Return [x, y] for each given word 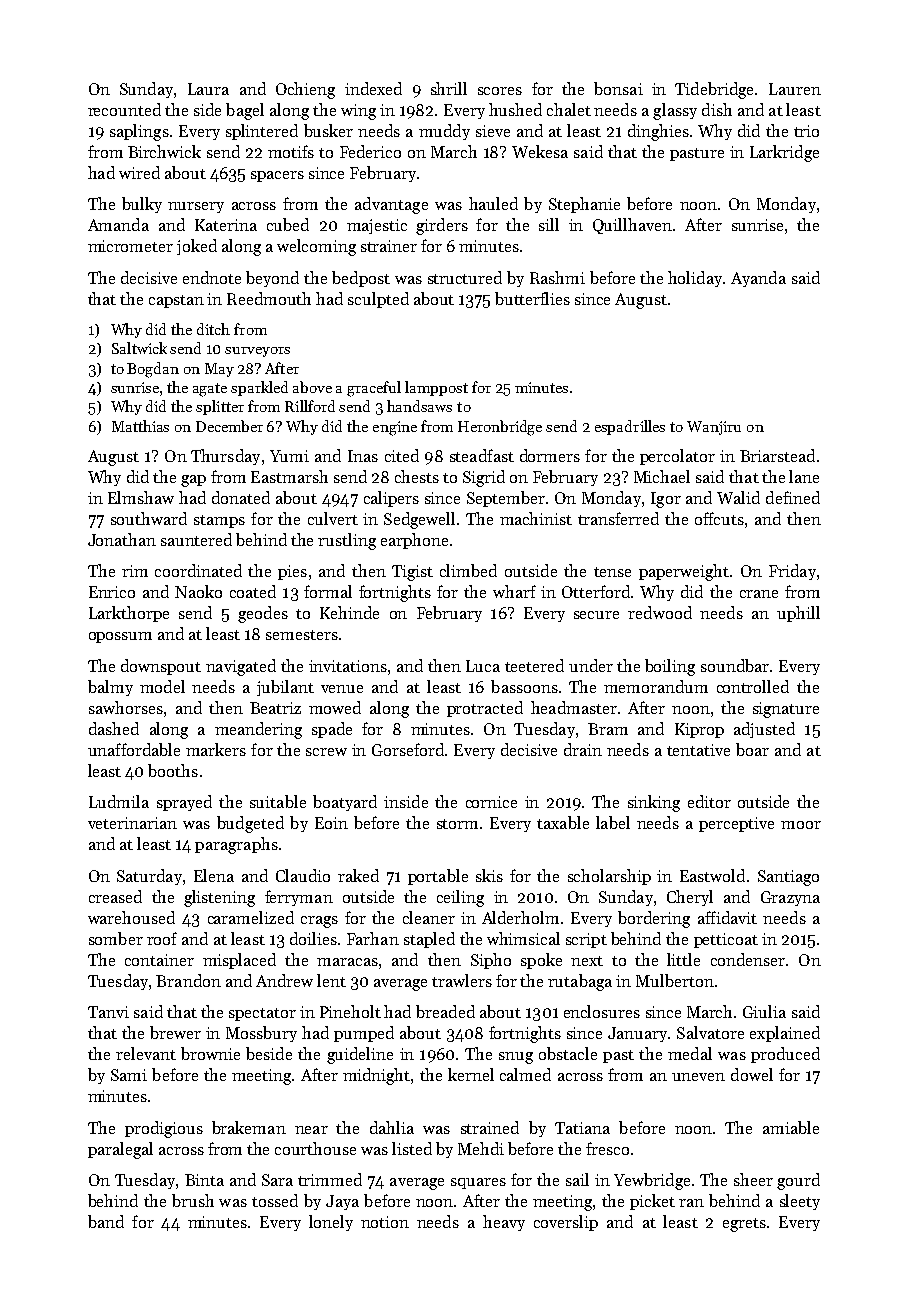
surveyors [257, 352]
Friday [792, 572]
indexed [373, 88]
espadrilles [630, 427]
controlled [753, 686]
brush [193, 1200]
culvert [333, 518]
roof [162, 938]
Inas [363, 456]
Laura [208, 89]
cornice [491, 802]
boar [752, 749]
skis [489, 875]
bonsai [618, 88]
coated [253, 591]
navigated [241, 667]
